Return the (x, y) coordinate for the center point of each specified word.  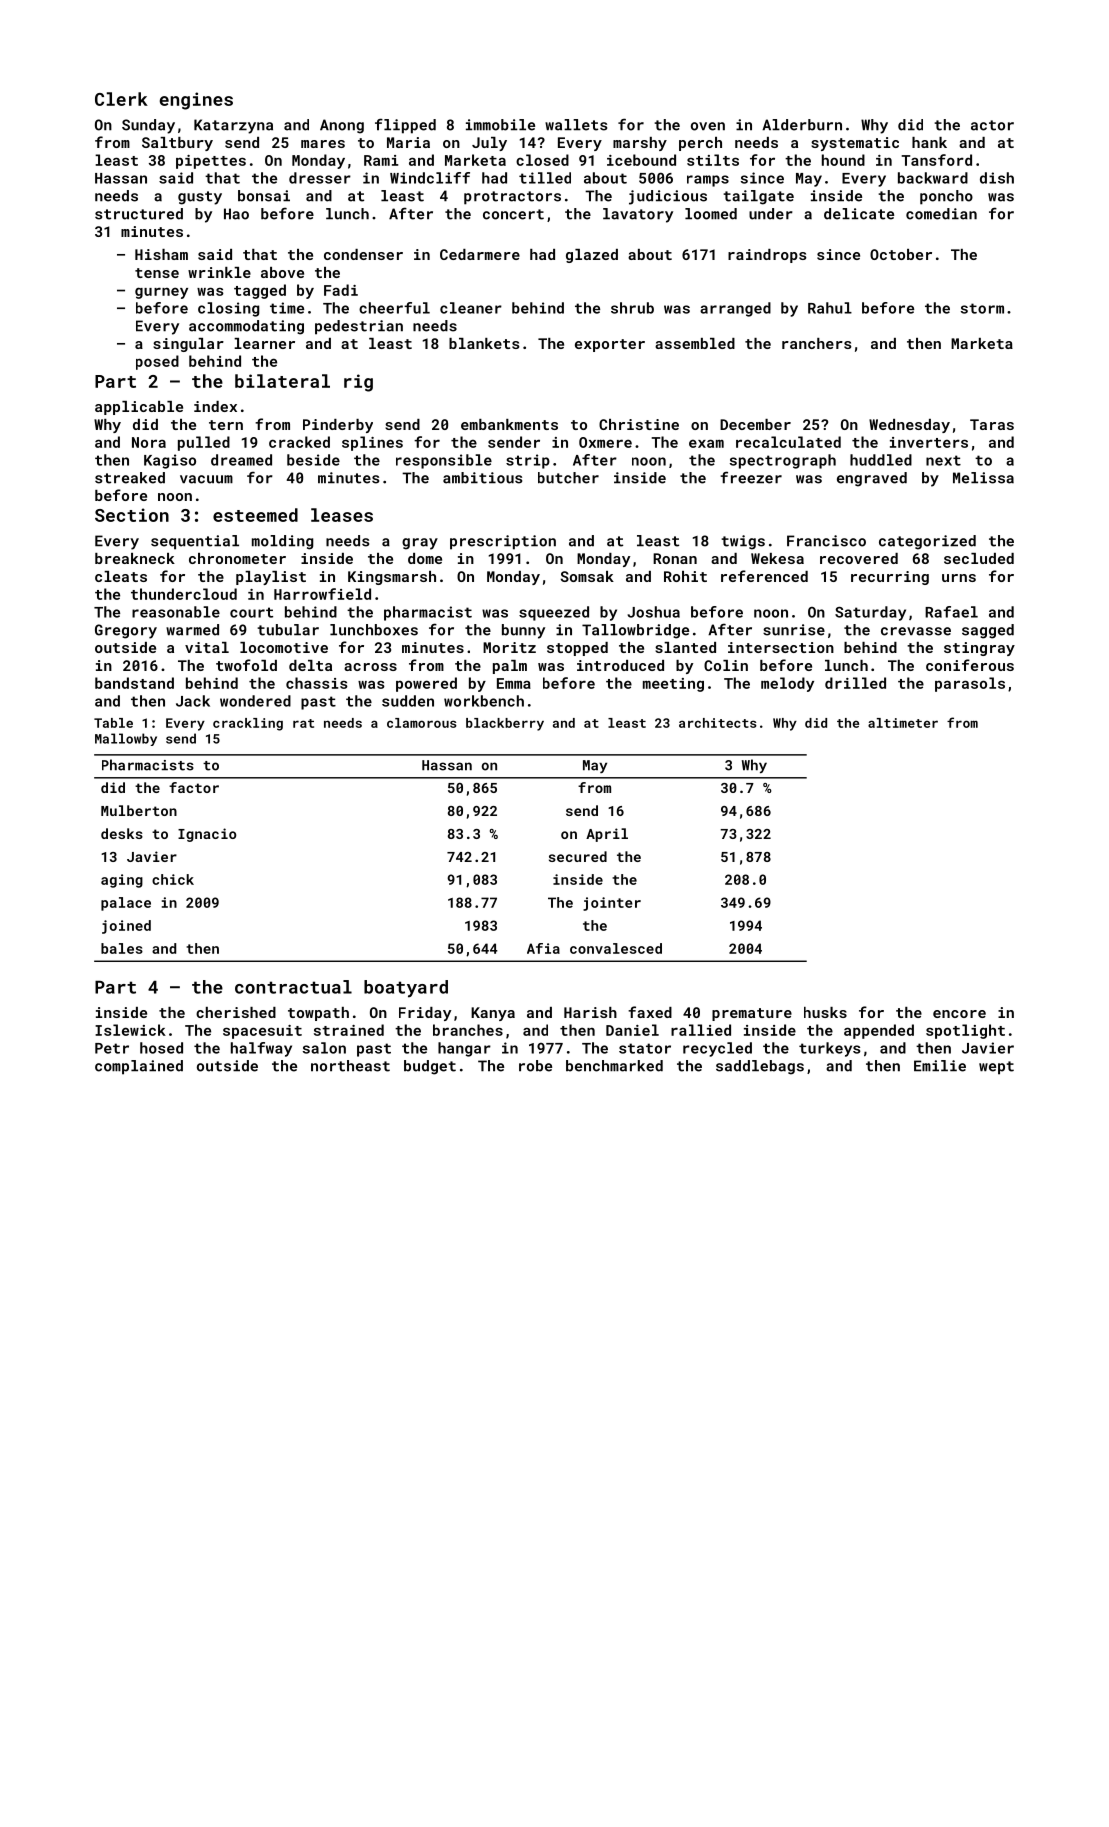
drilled (855, 683)
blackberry (505, 724)
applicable (139, 408)
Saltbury (177, 144)
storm (982, 308)
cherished (236, 1012)
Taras (992, 424)
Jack (193, 701)
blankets (484, 343)
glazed (592, 256)
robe (535, 1066)
